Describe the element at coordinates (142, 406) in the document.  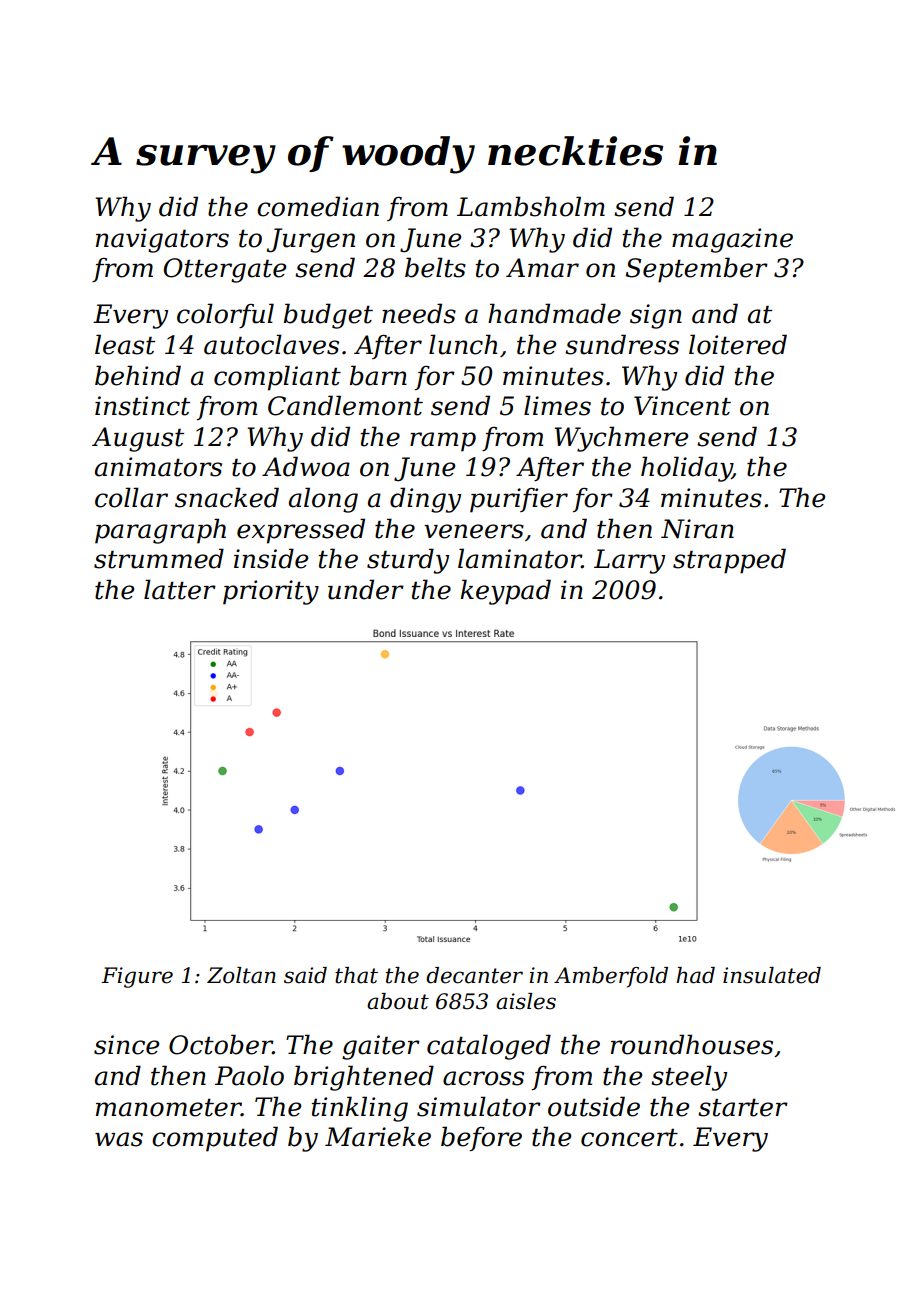
I see `instinct` at that location.
